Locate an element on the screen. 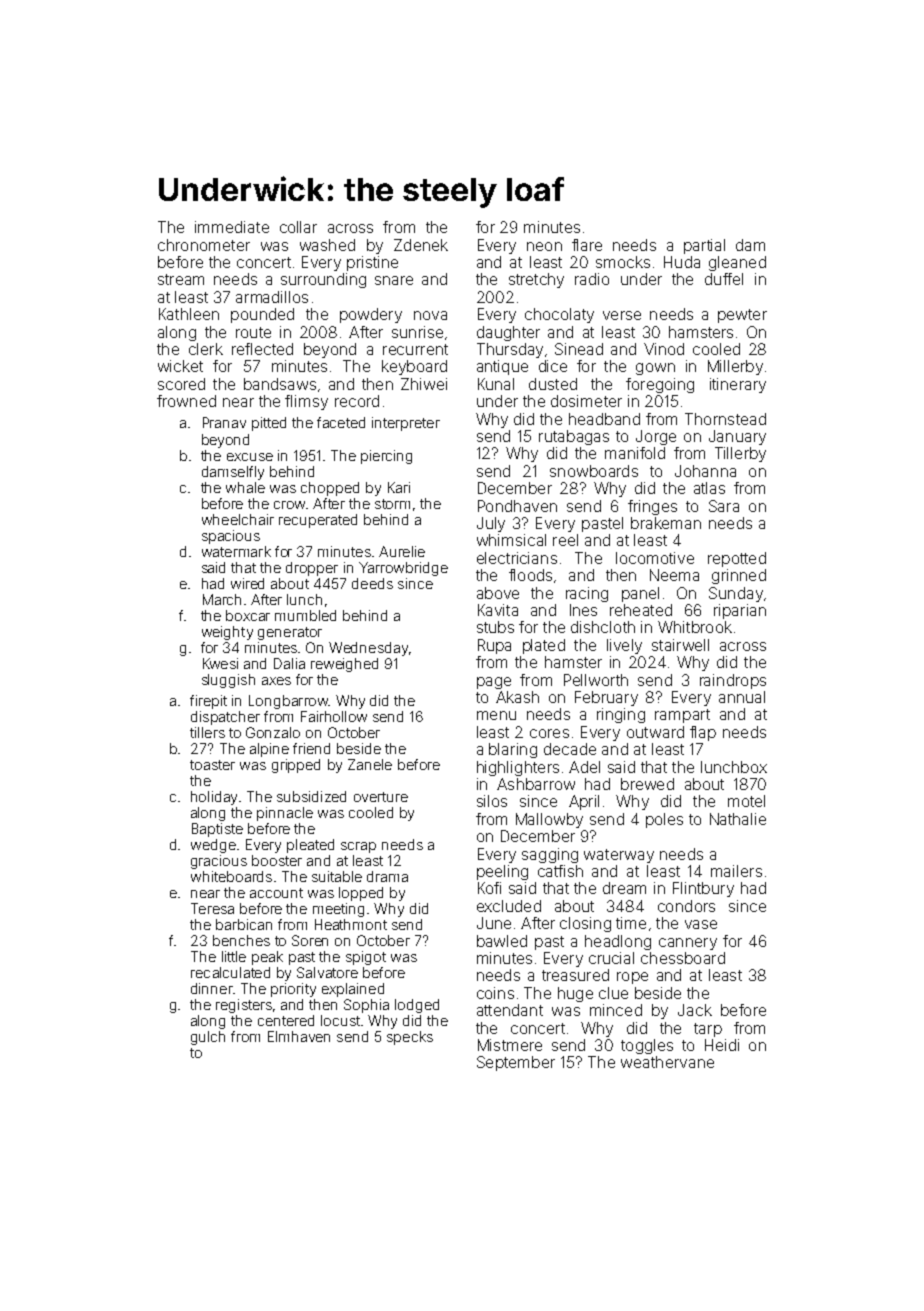  Kunal is located at coordinates (496, 384).
